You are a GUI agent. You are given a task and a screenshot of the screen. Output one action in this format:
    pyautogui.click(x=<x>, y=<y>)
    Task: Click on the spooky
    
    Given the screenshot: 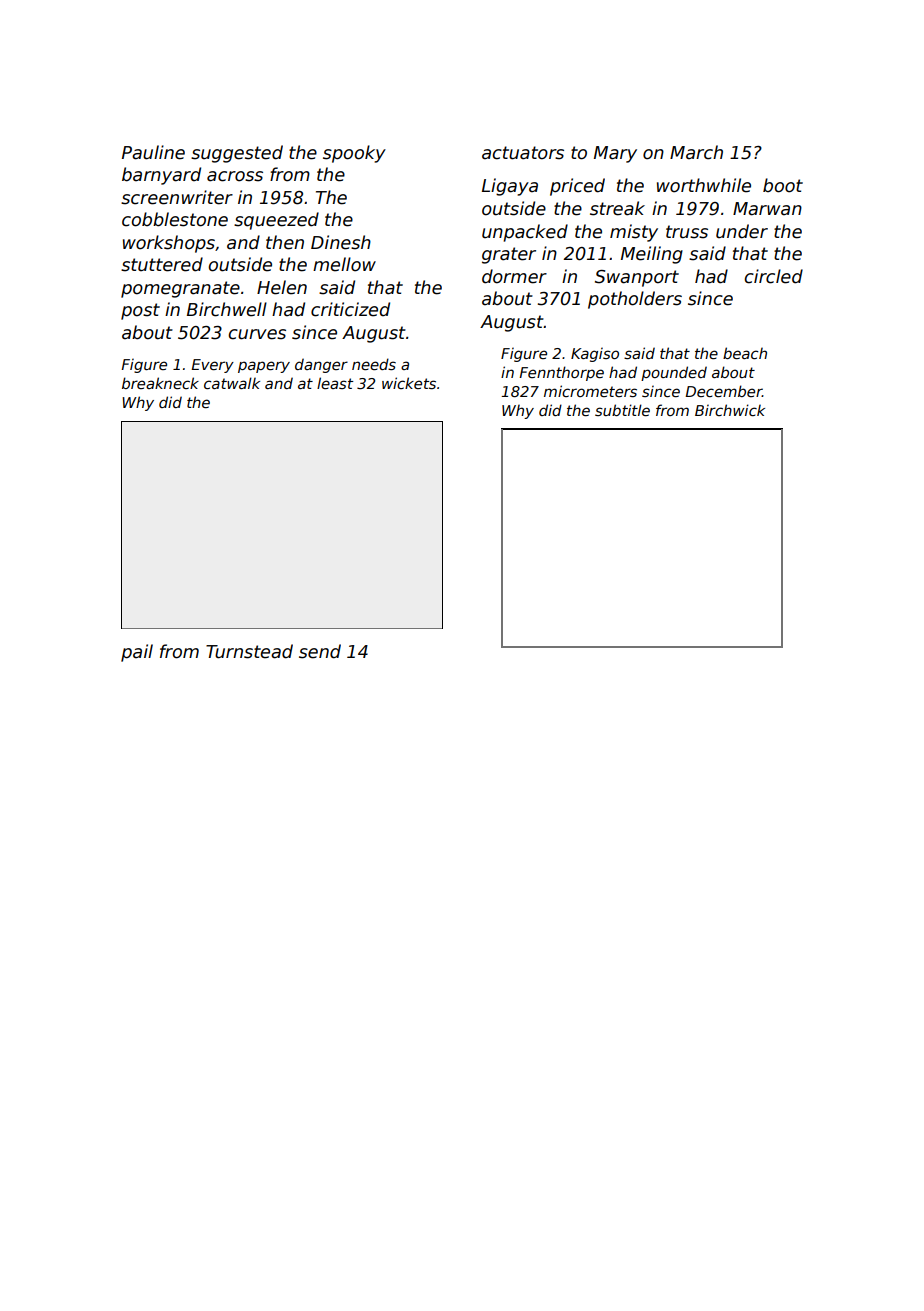 What is the action you would take?
    pyautogui.click(x=354, y=154)
